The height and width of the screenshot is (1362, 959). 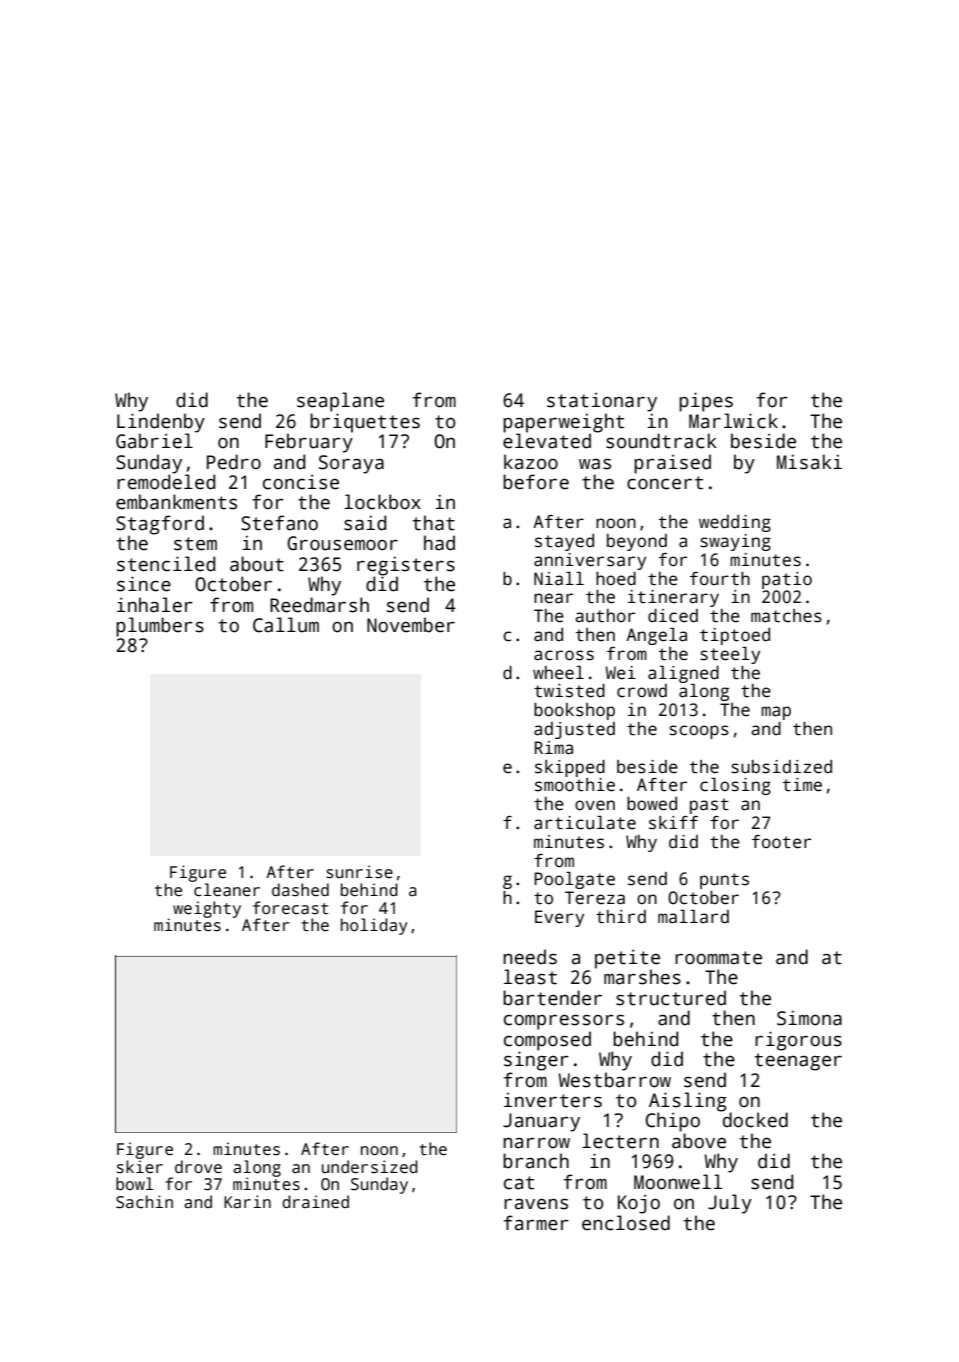 What do you see at coordinates (706, 402) in the screenshot?
I see `pipes` at bounding box center [706, 402].
